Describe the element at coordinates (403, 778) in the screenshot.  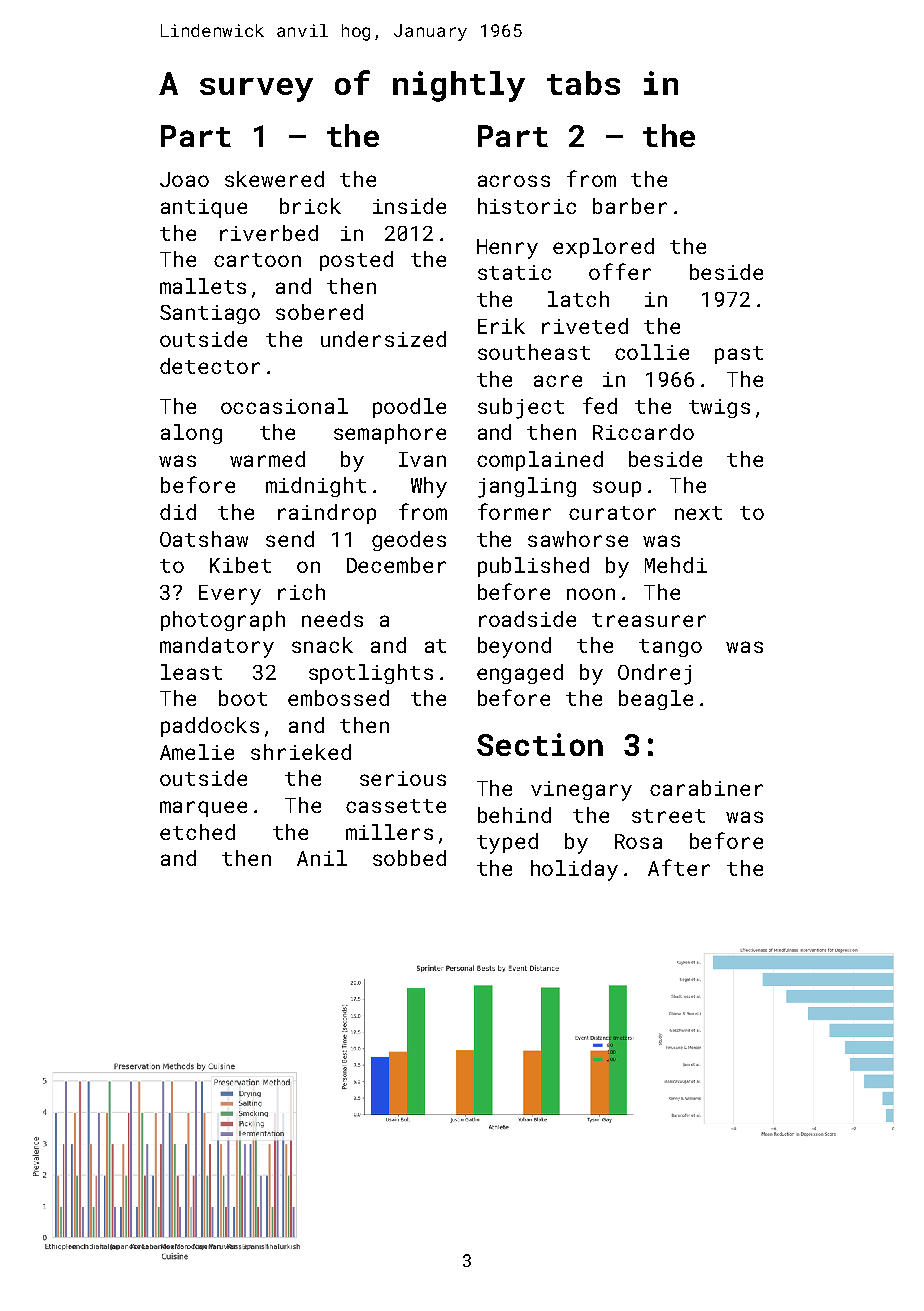
I see `serious` at that location.
